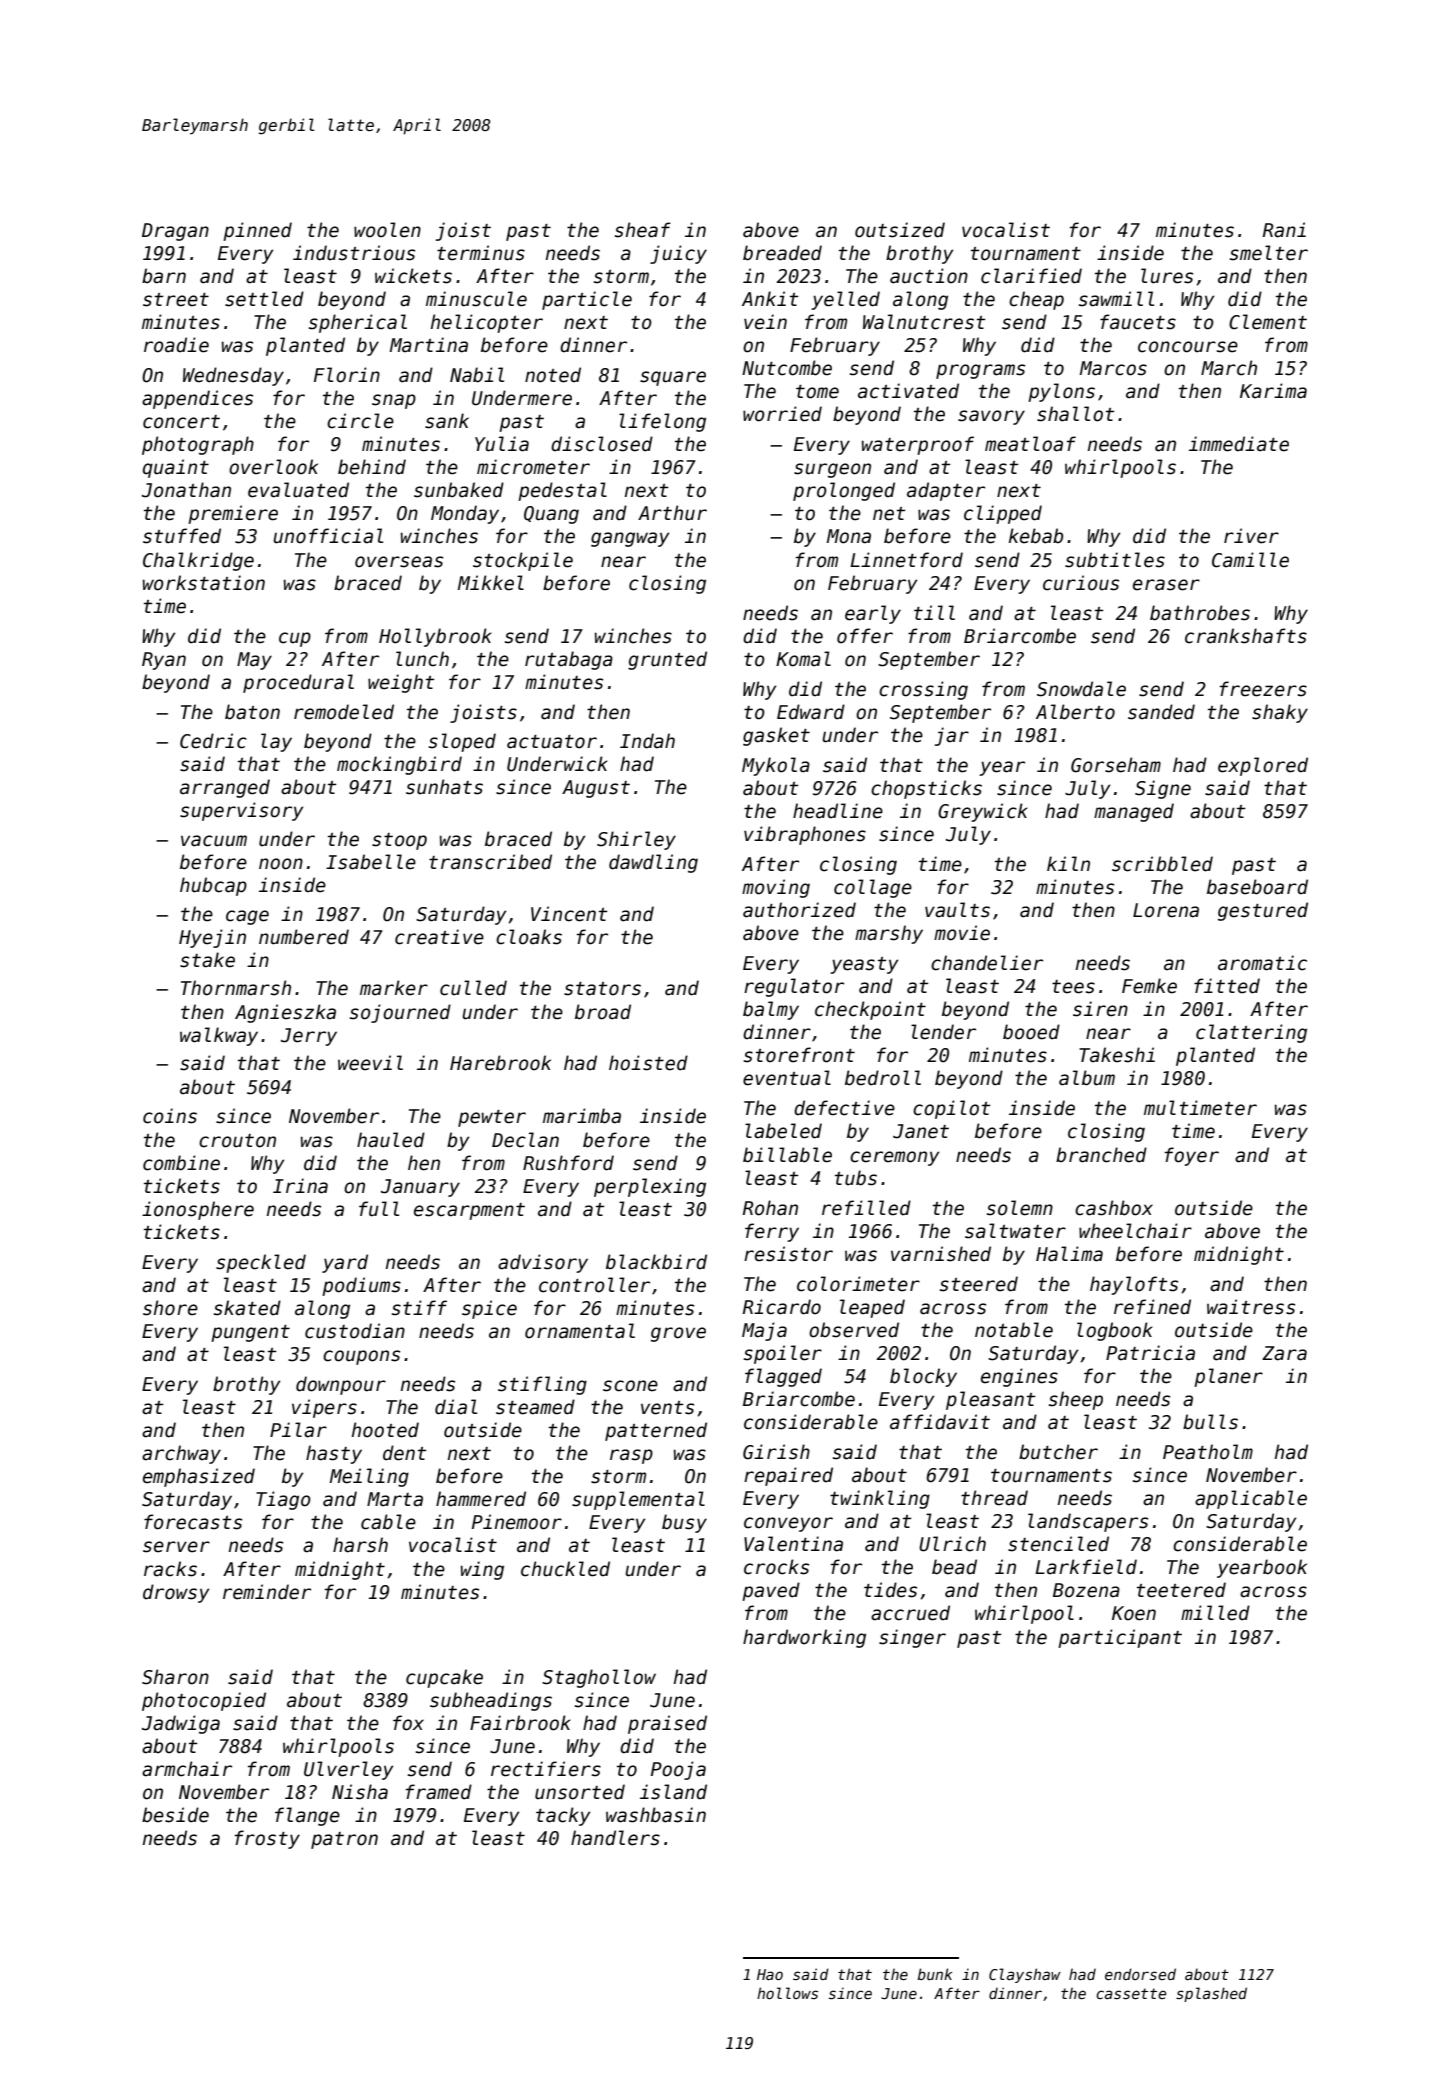 Image resolution: width=1450 pixels, height=2100 pixels. What do you see at coordinates (490, 862) in the screenshot?
I see `transcribed` at bounding box center [490, 862].
